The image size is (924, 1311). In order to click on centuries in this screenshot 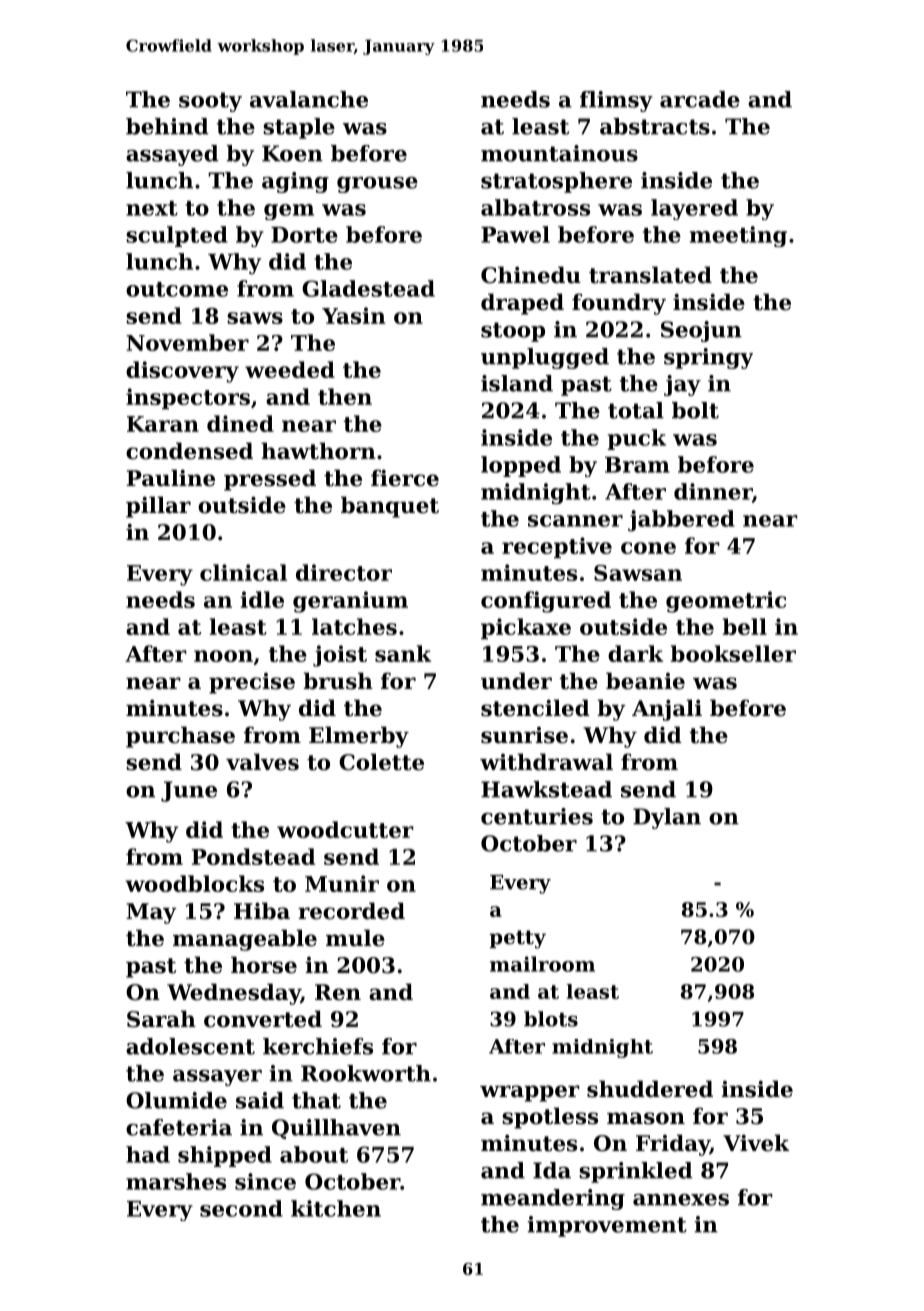, I will do `click(537, 816)`.
